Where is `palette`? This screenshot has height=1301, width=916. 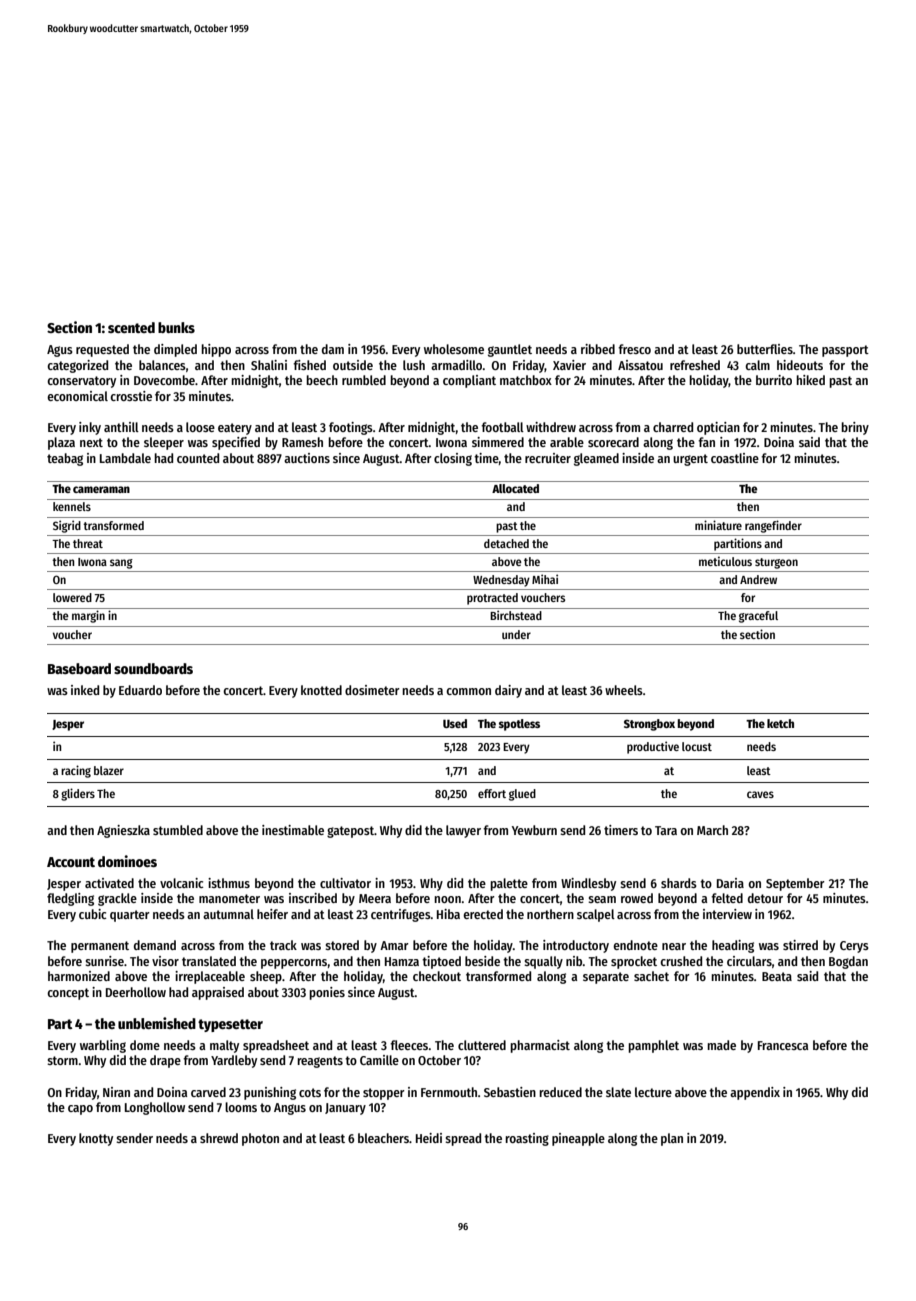
palette is located at coordinates (509, 884).
